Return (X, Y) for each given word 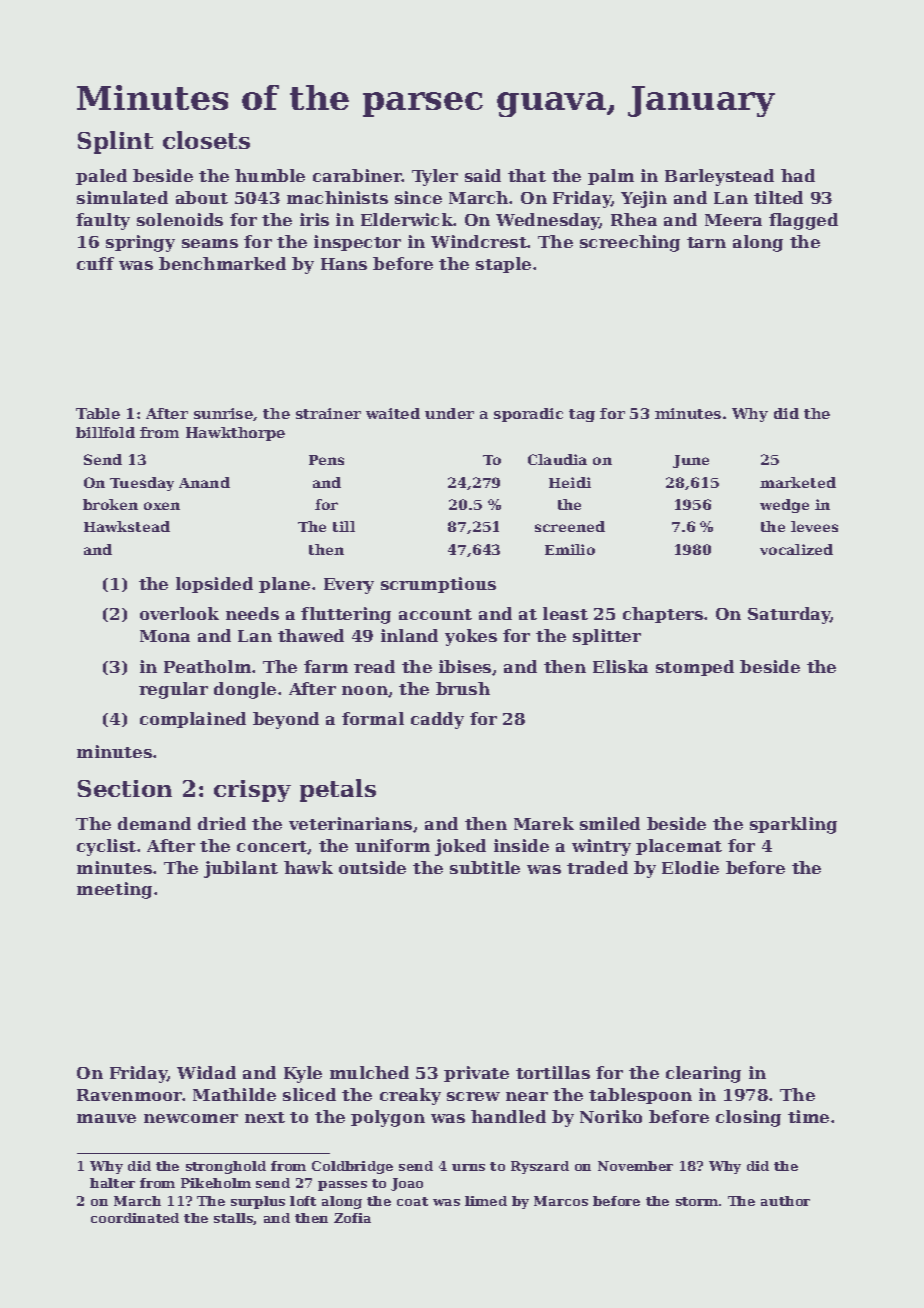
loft (303, 1201)
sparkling (793, 825)
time (808, 1116)
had (798, 175)
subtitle (485, 867)
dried (222, 823)
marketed (798, 482)
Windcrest (479, 241)
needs (252, 613)
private (476, 1074)
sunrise (223, 413)
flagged (803, 221)
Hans (344, 264)
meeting (114, 890)
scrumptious (438, 585)
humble (270, 175)
